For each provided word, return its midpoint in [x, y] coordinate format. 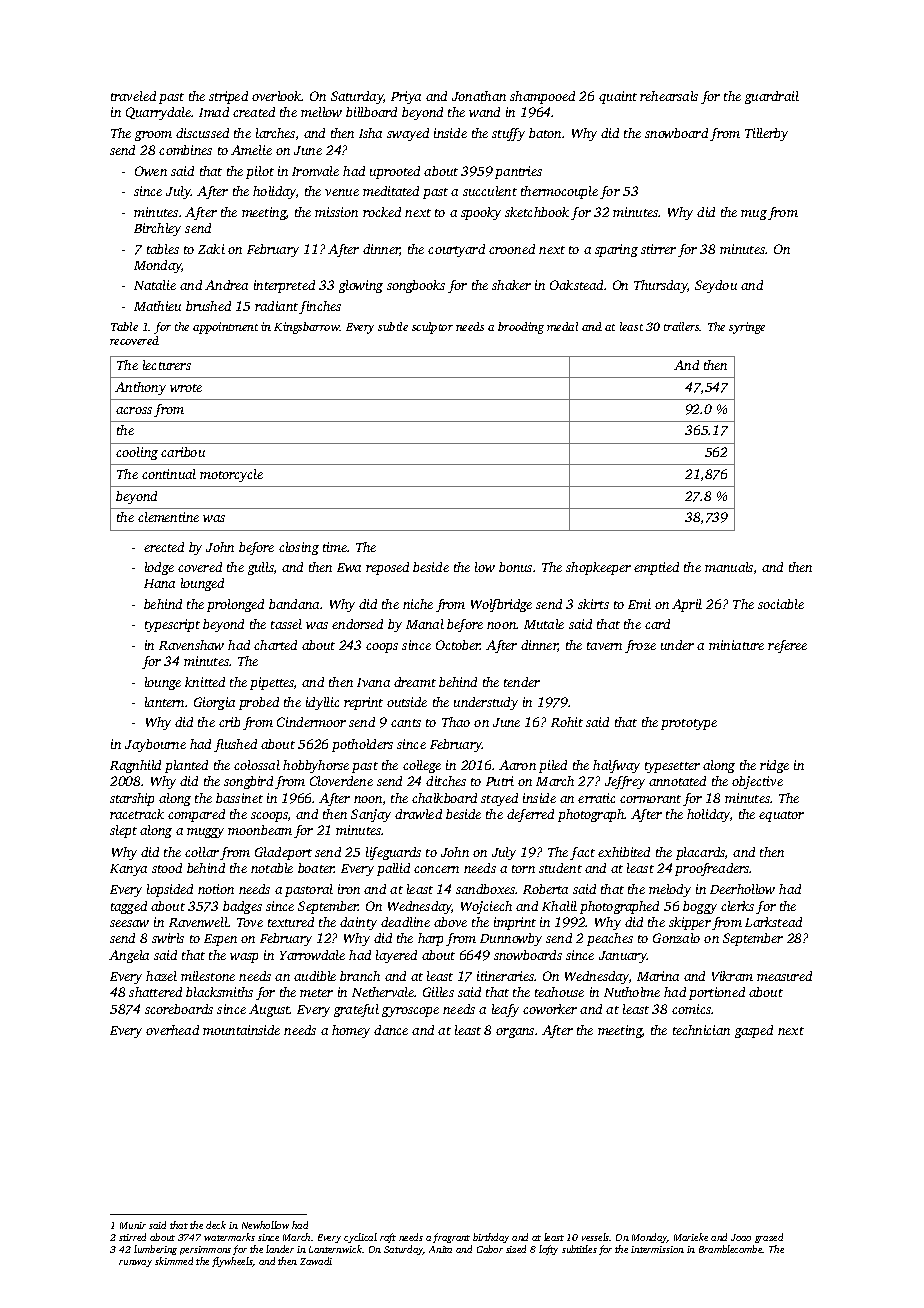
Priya [406, 97]
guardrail [772, 97]
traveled [133, 96]
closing [299, 548]
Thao [456, 722]
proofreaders [712, 869]
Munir [133, 1225]
